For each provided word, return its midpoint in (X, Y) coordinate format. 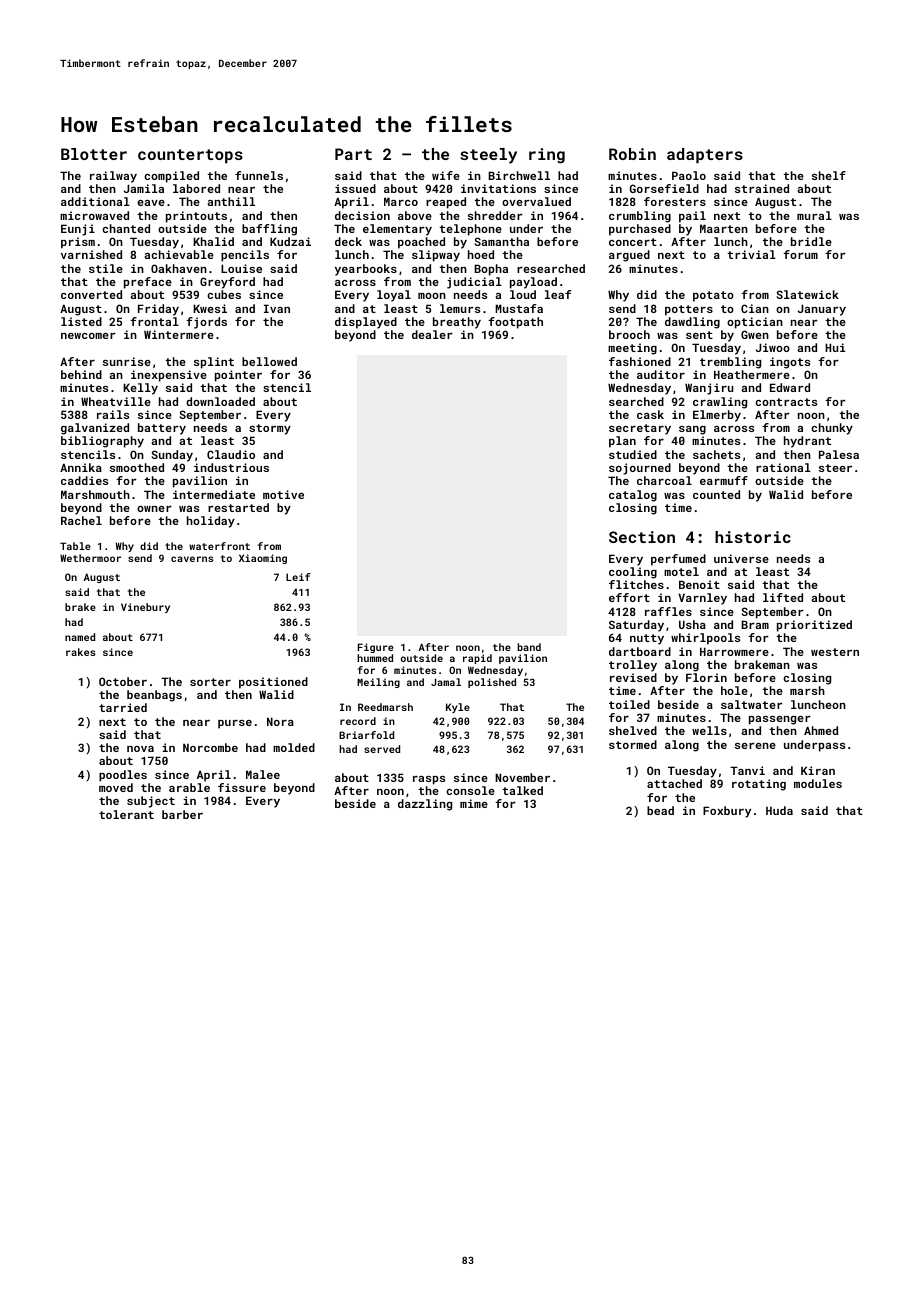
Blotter (94, 154)
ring (547, 156)
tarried (123, 707)
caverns (192, 559)
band (529, 647)
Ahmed (821, 730)
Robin (632, 154)
